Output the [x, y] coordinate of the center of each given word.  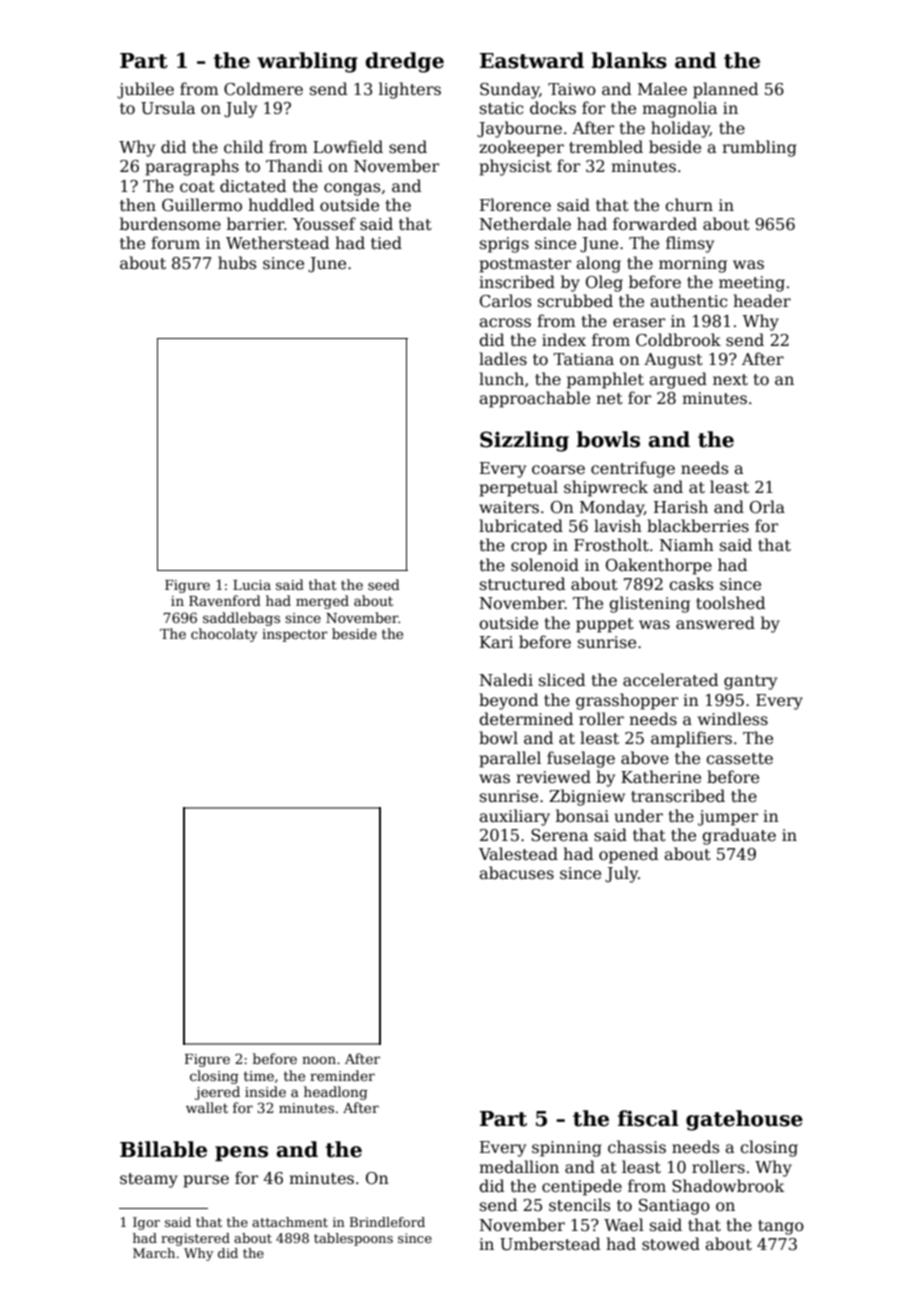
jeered [217, 1093]
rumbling [759, 148]
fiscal [648, 1118]
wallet [207, 1107]
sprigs [504, 245]
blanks [629, 60]
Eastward [532, 60]
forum [175, 242]
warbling [307, 62]
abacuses [516, 873]
